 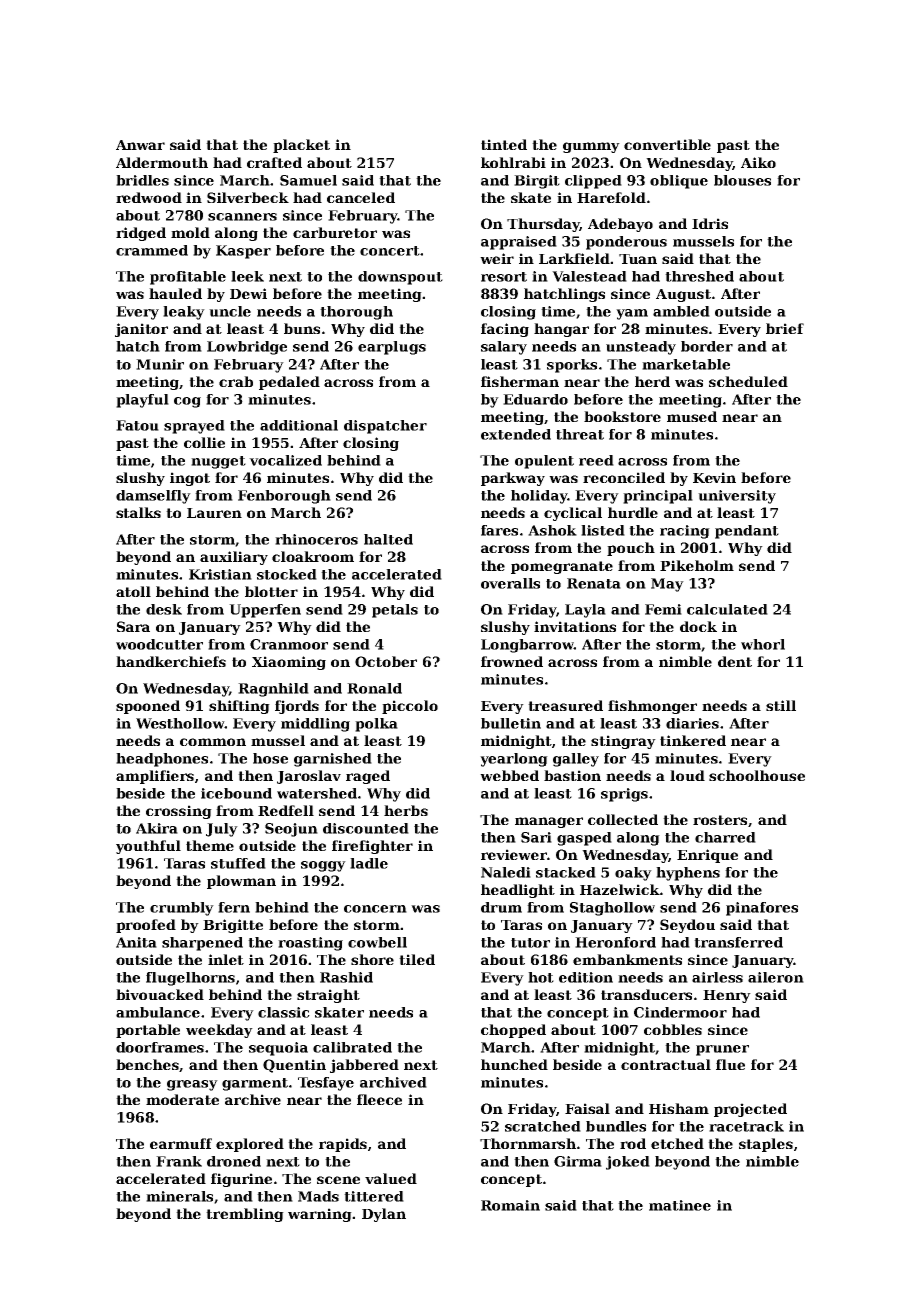 I want to click on Cranmoor, so click(x=289, y=644).
